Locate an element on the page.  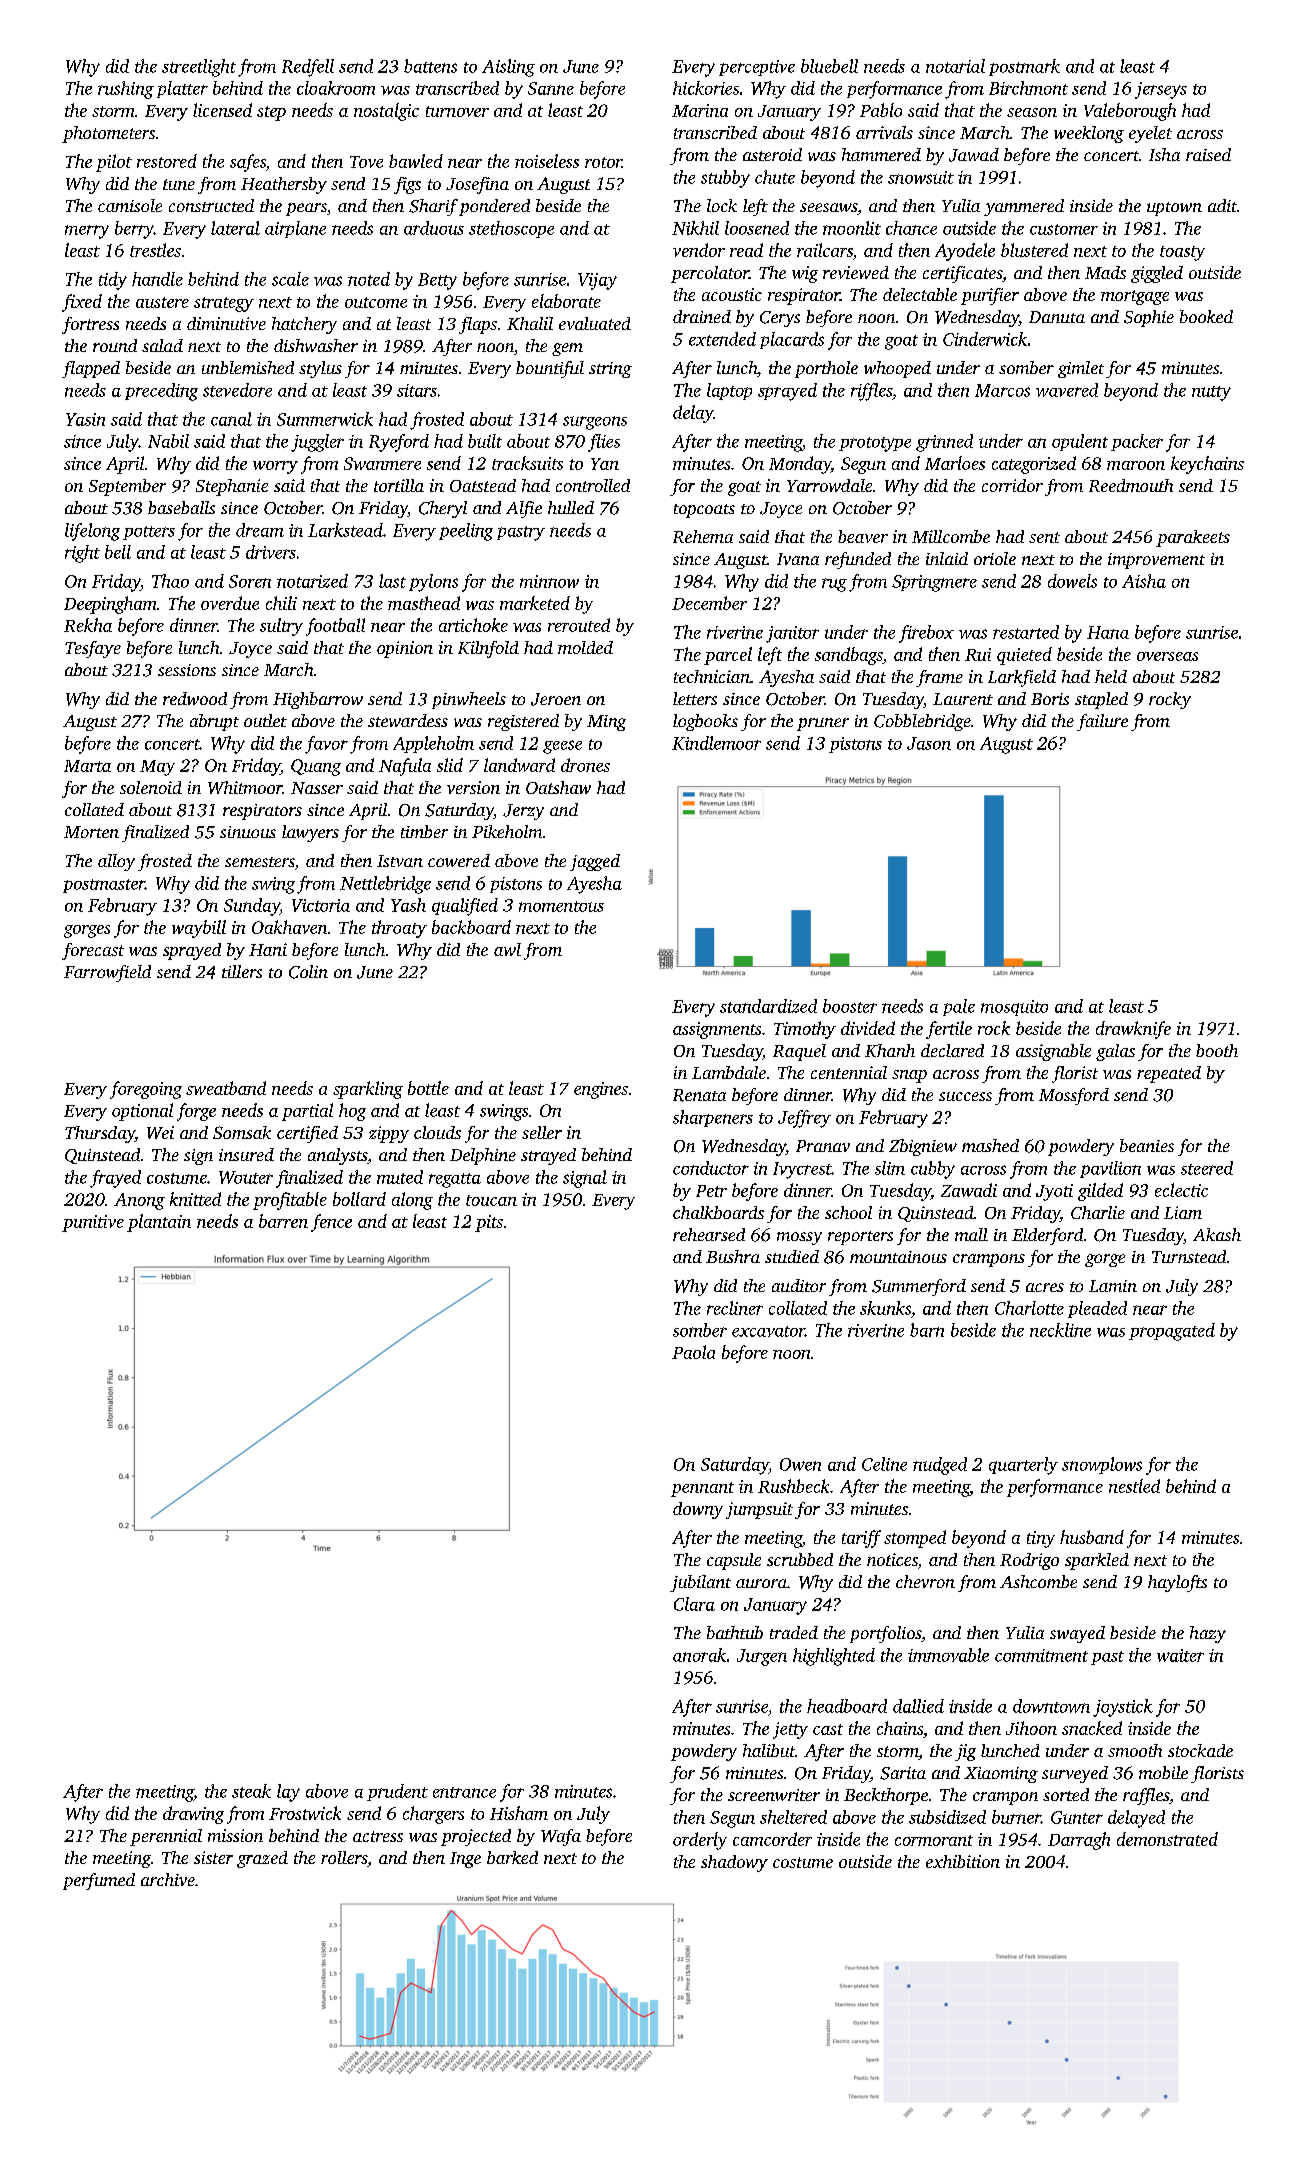
drawknife is located at coordinates (1133, 1030).
